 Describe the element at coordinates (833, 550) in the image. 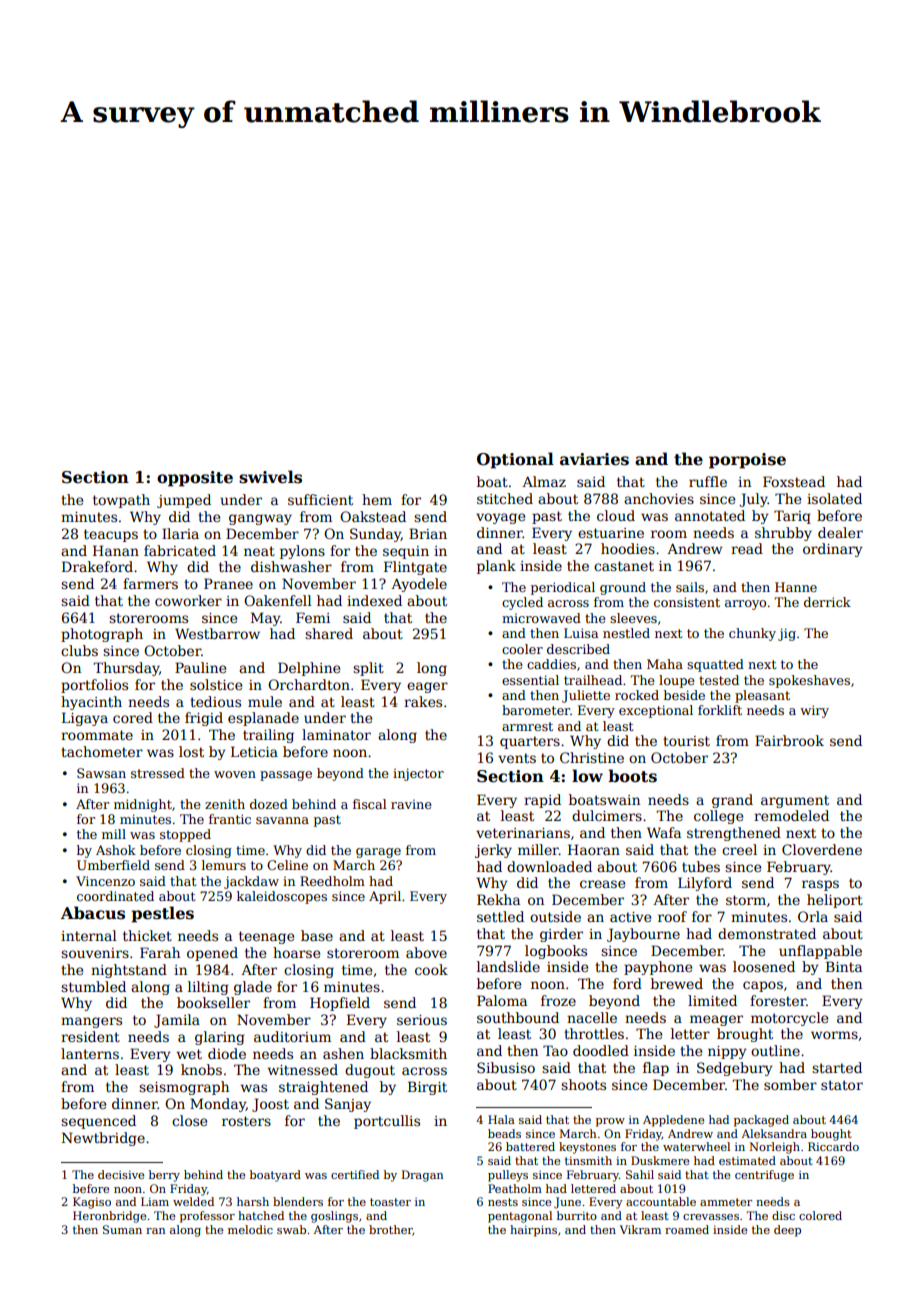

I see `ordinary` at that location.
